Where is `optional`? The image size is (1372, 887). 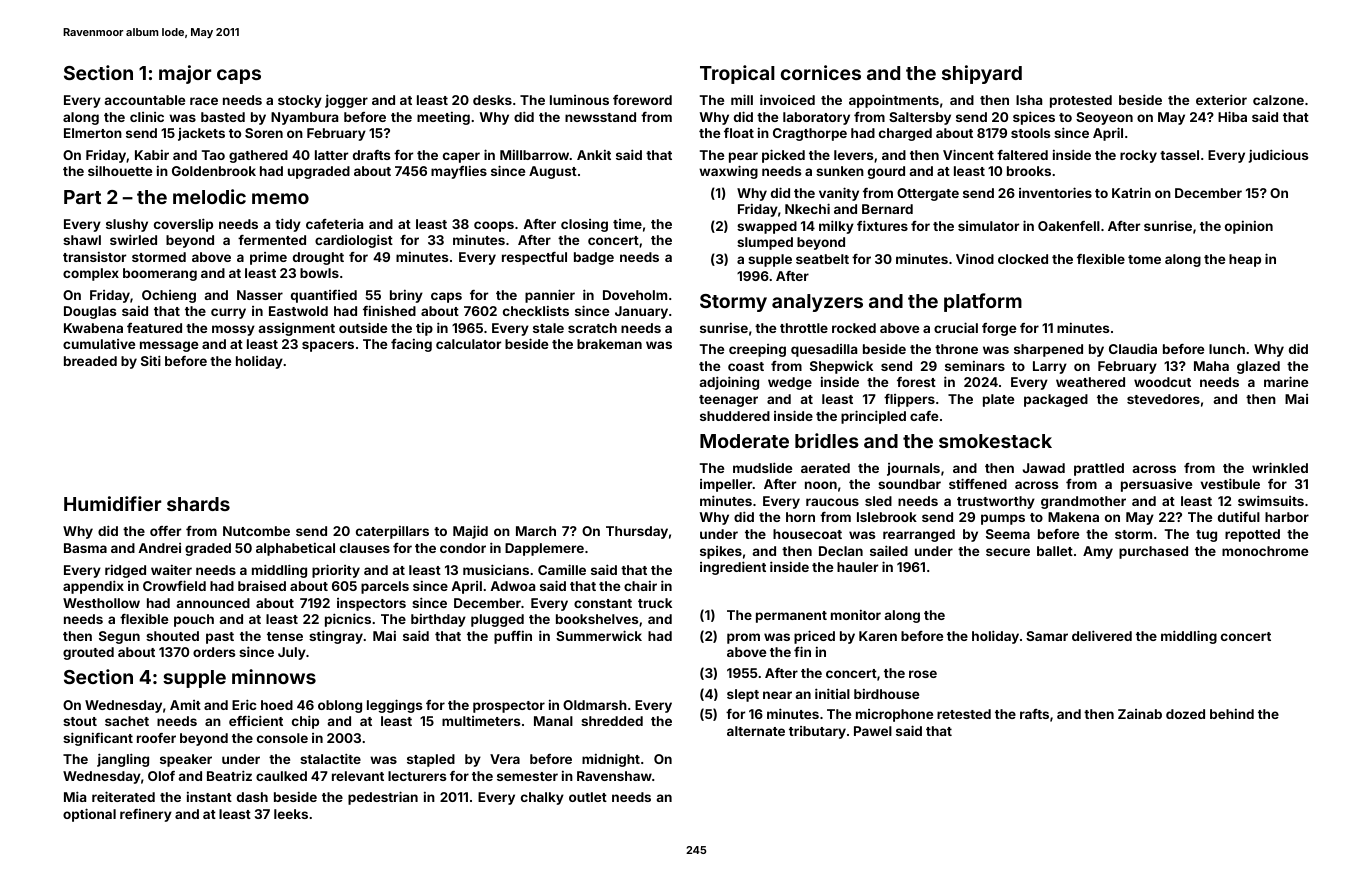
optional is located at coordinates (89, 815).
